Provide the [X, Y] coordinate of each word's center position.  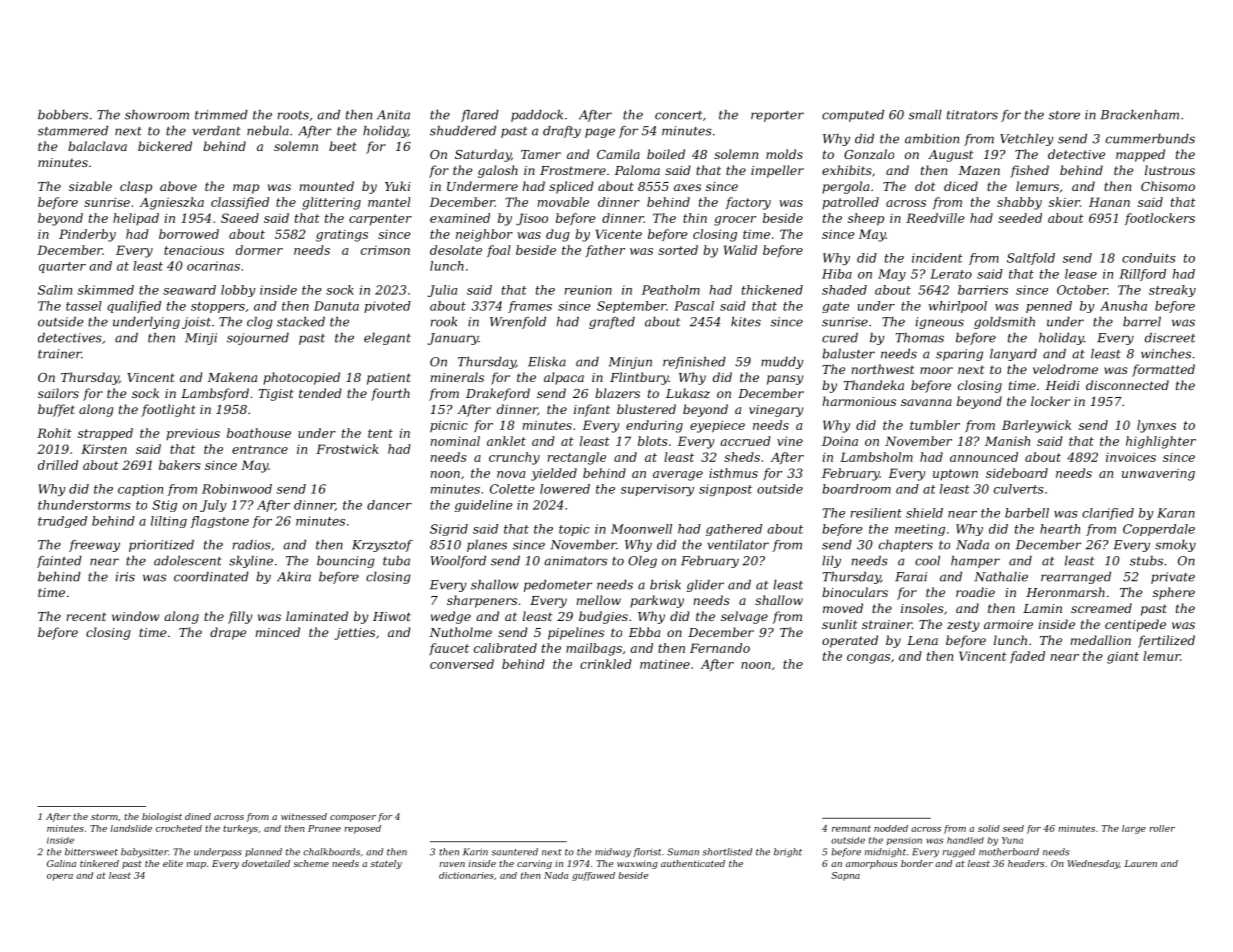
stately [386, 864]
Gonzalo [869, 154]
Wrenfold [518, 323]
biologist [162, 817]
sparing [959, 355]
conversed [462, 664]
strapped [105, 434]
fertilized [1166, 641]
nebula [268, 131]
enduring [654, 426]
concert [678, 115]
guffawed [593, 876]
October [1082, 290]
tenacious [194, 250]
